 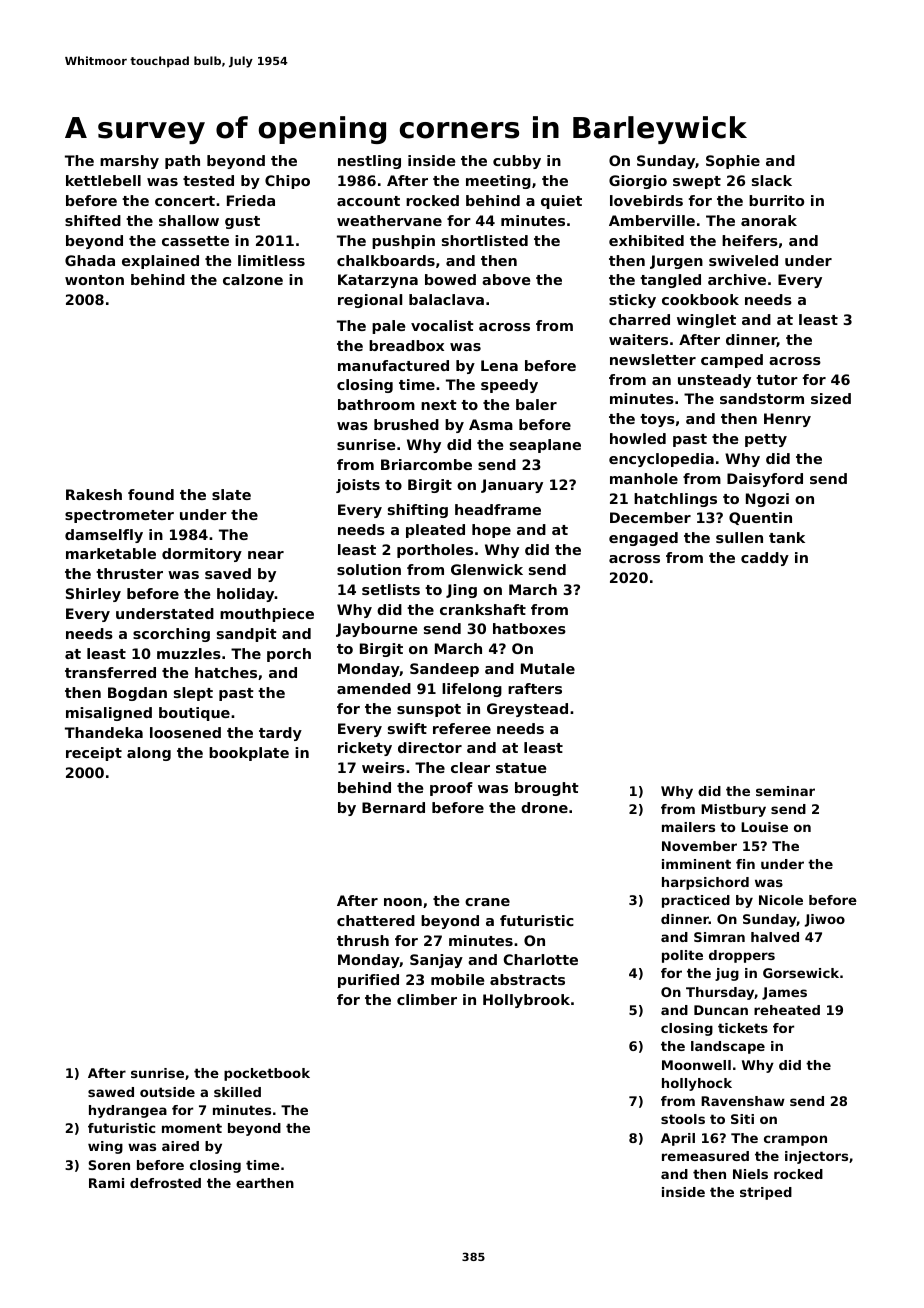 What do you see at coordinates (643, 539) in the screenshot?
I see `engaged` at bounding box center [643, 539].
